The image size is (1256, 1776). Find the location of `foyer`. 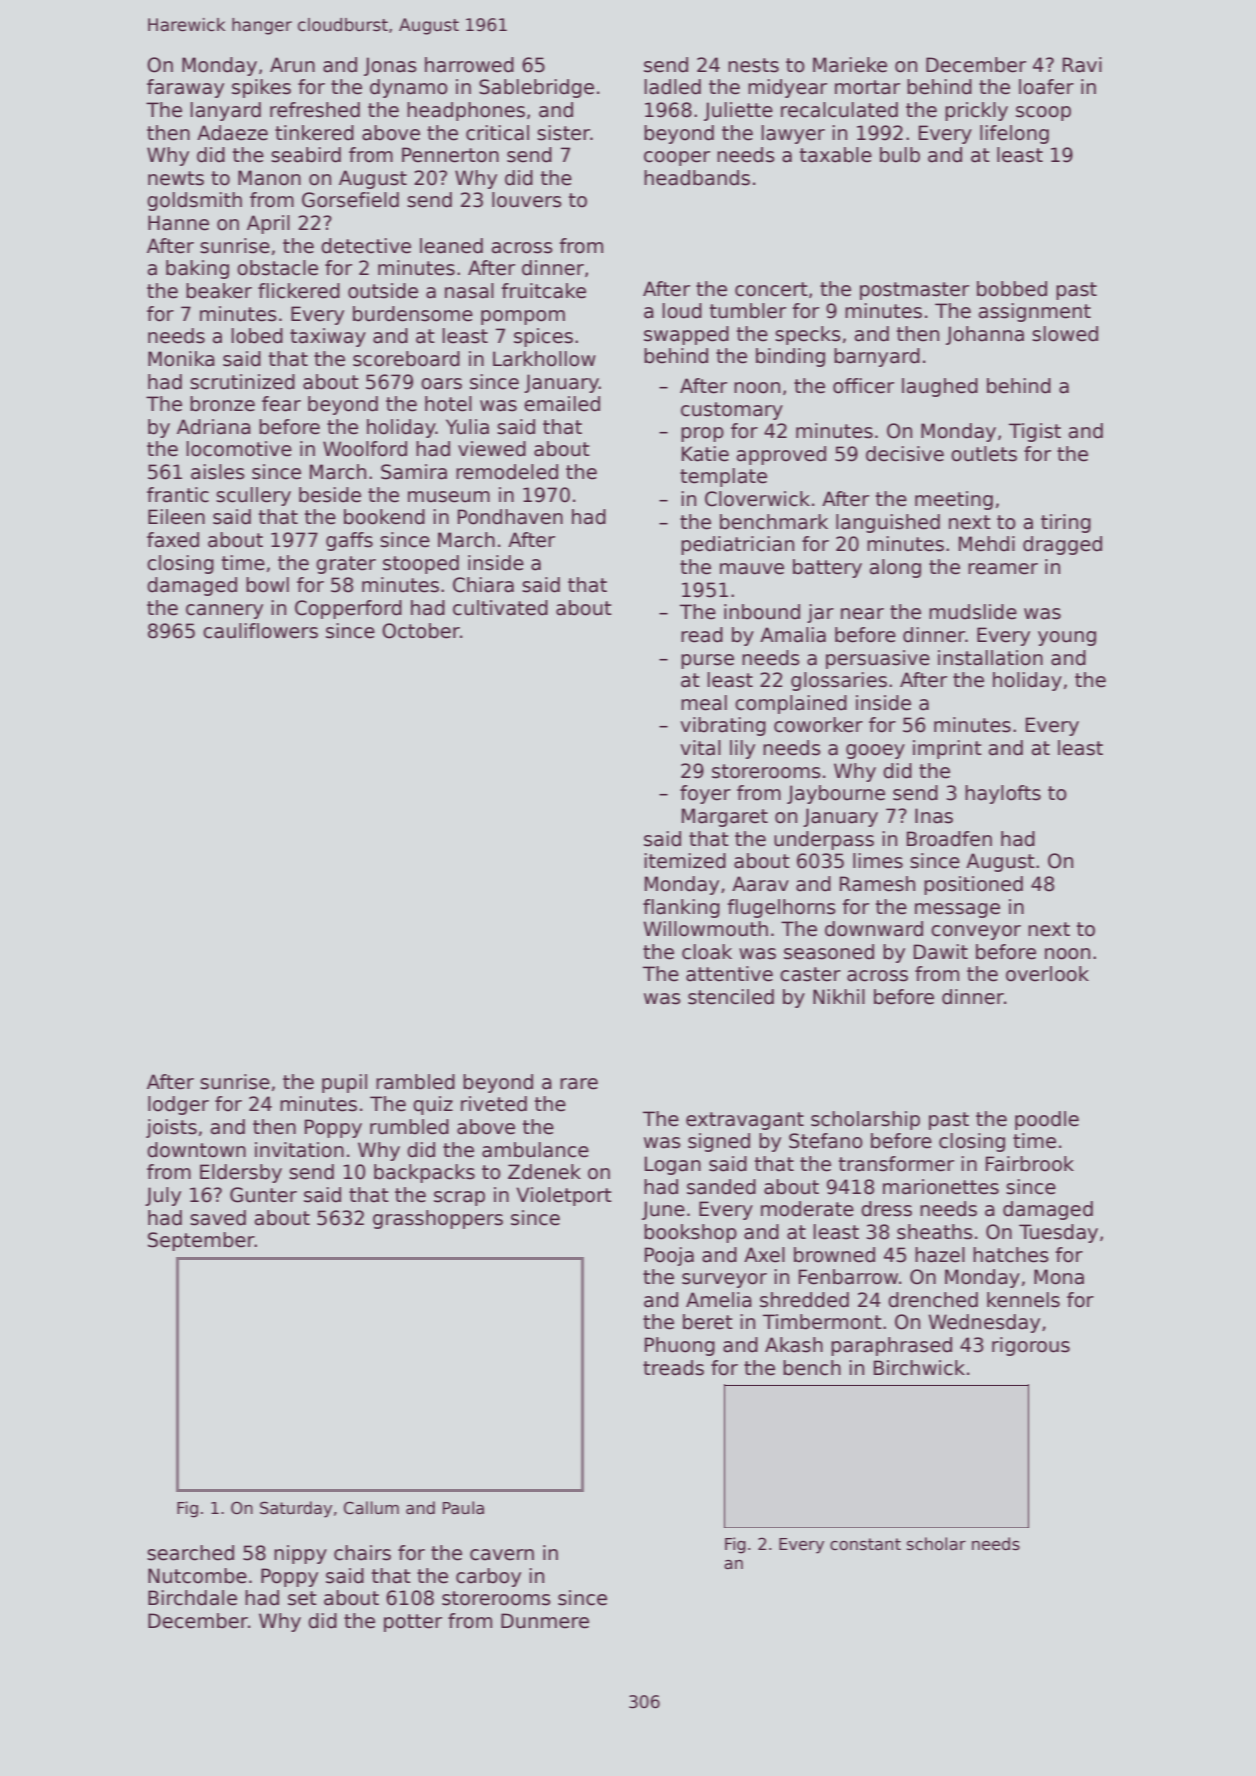

foyer is located at coordinates (705, 794).
